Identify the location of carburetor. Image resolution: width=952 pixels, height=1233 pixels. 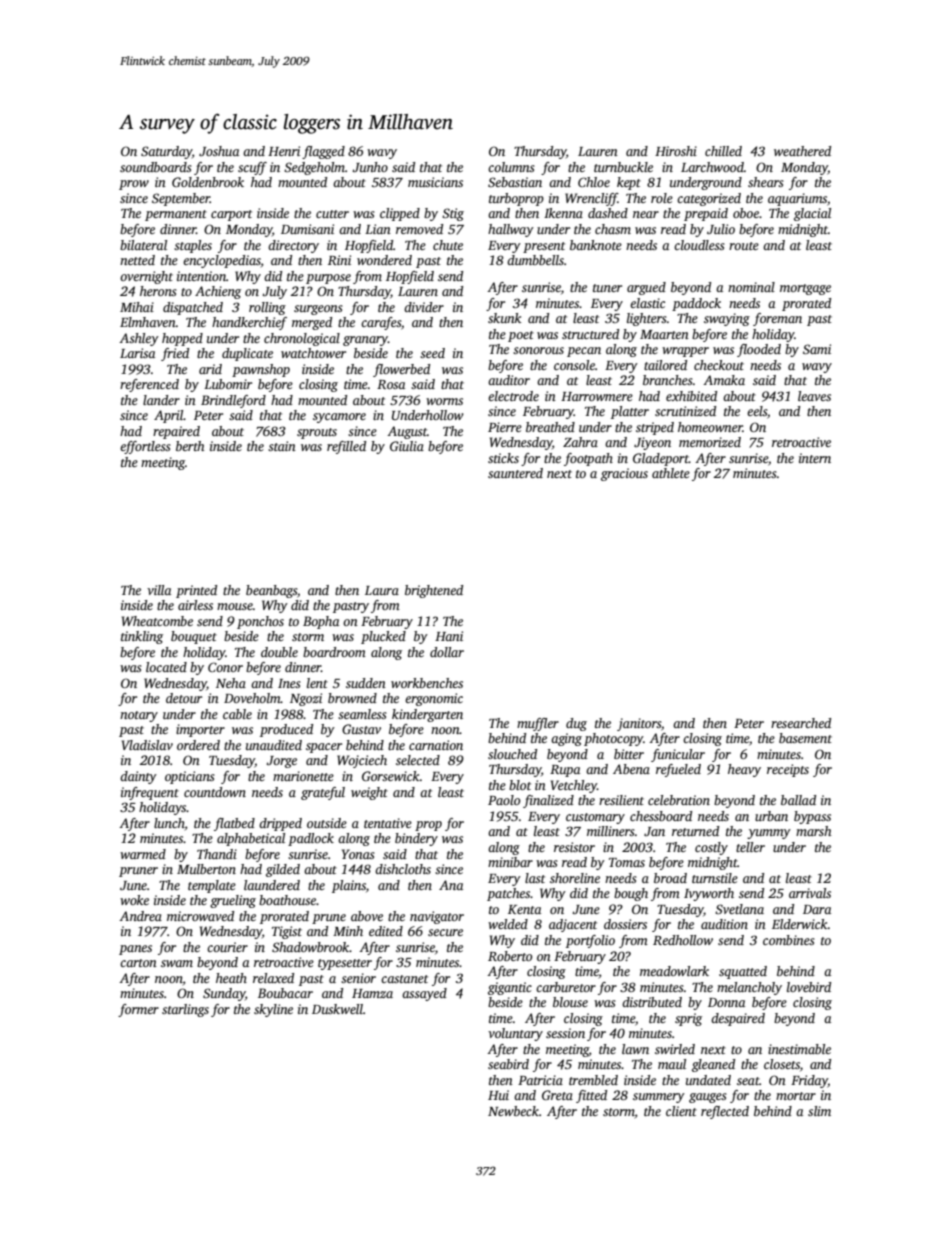
(566, 987).
